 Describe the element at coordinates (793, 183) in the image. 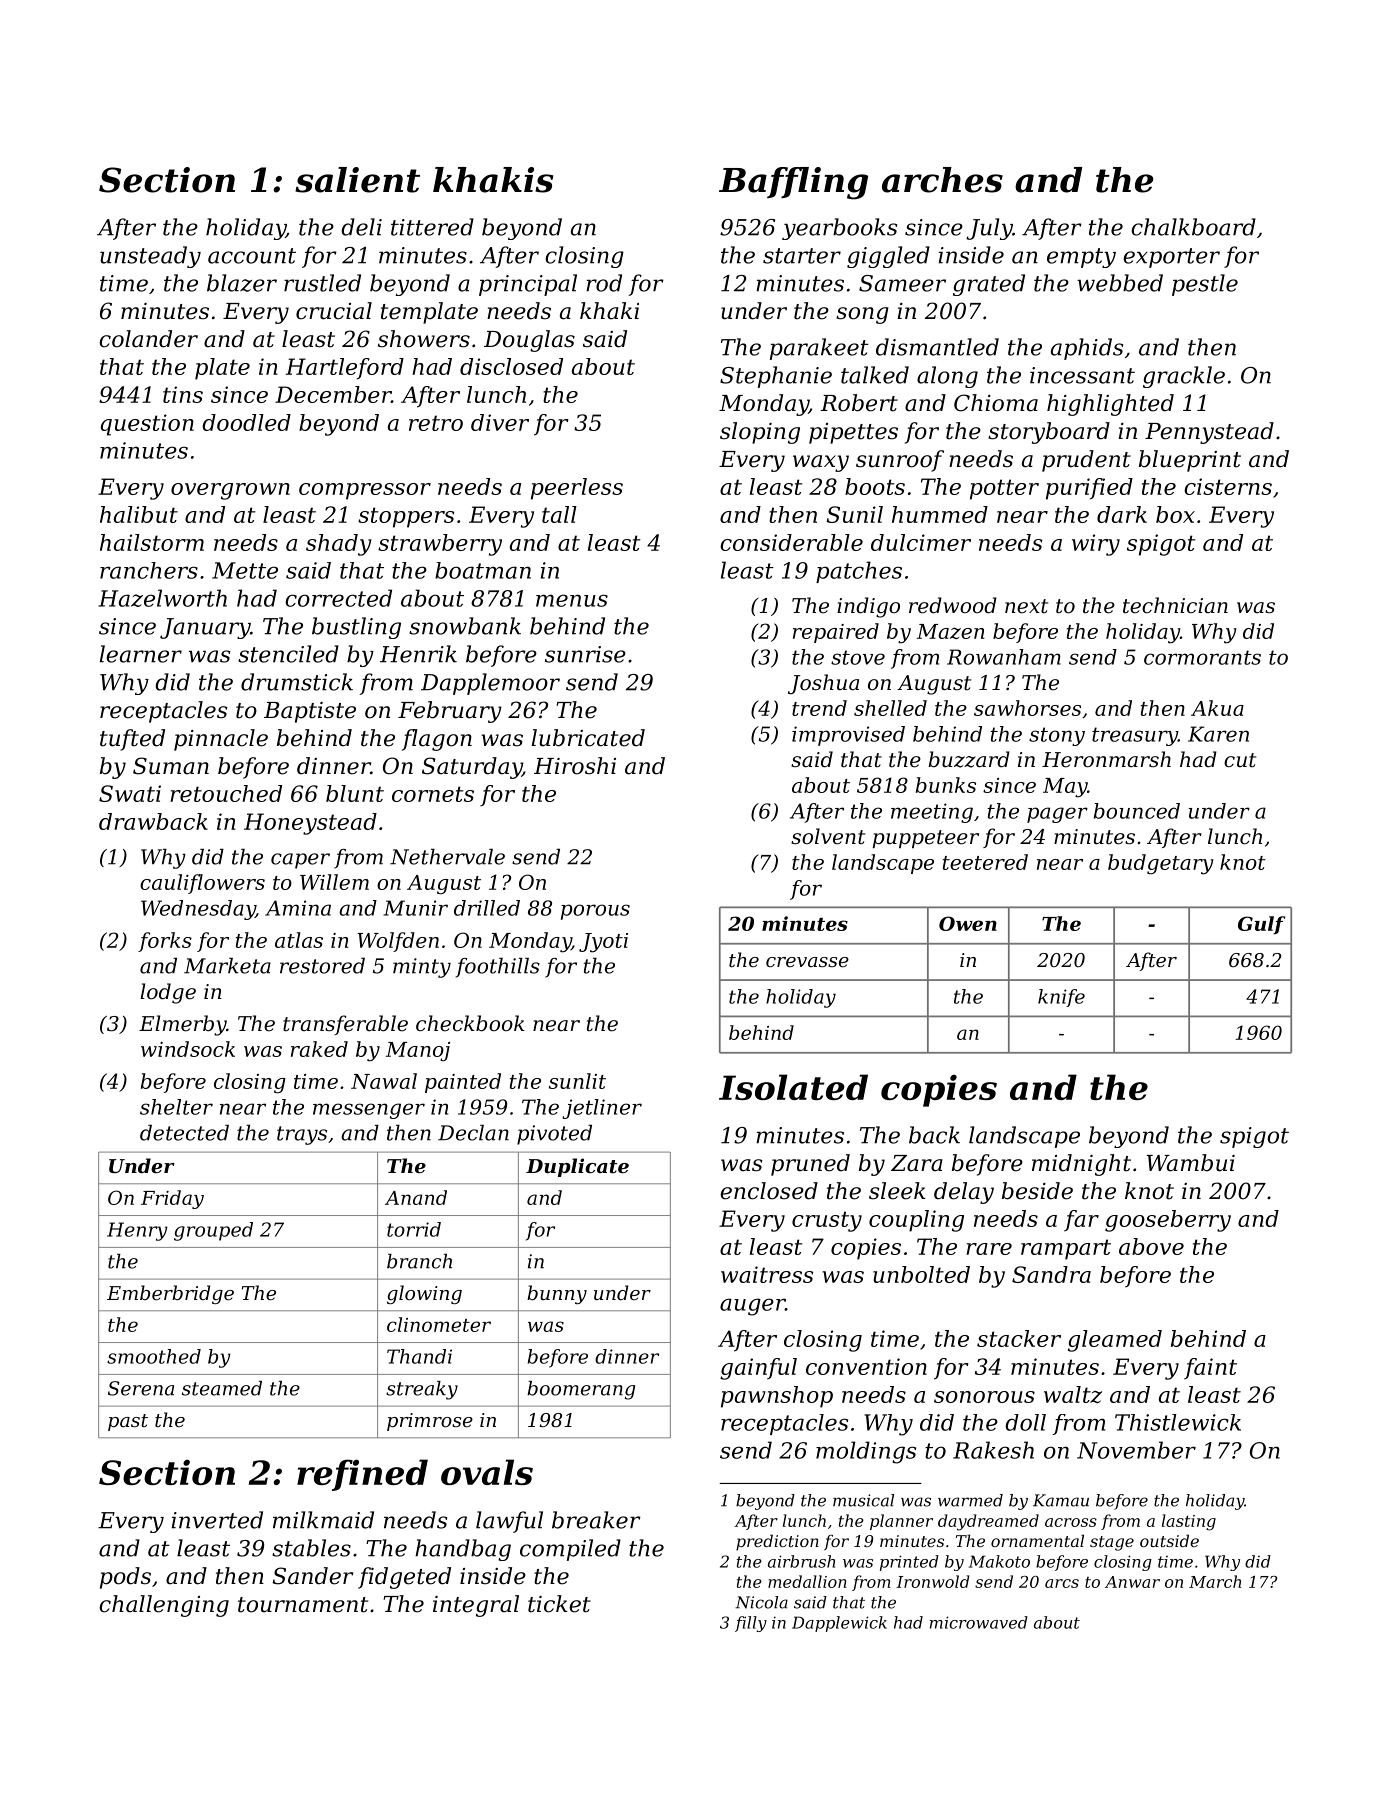

I see `Baffling` at that location.
